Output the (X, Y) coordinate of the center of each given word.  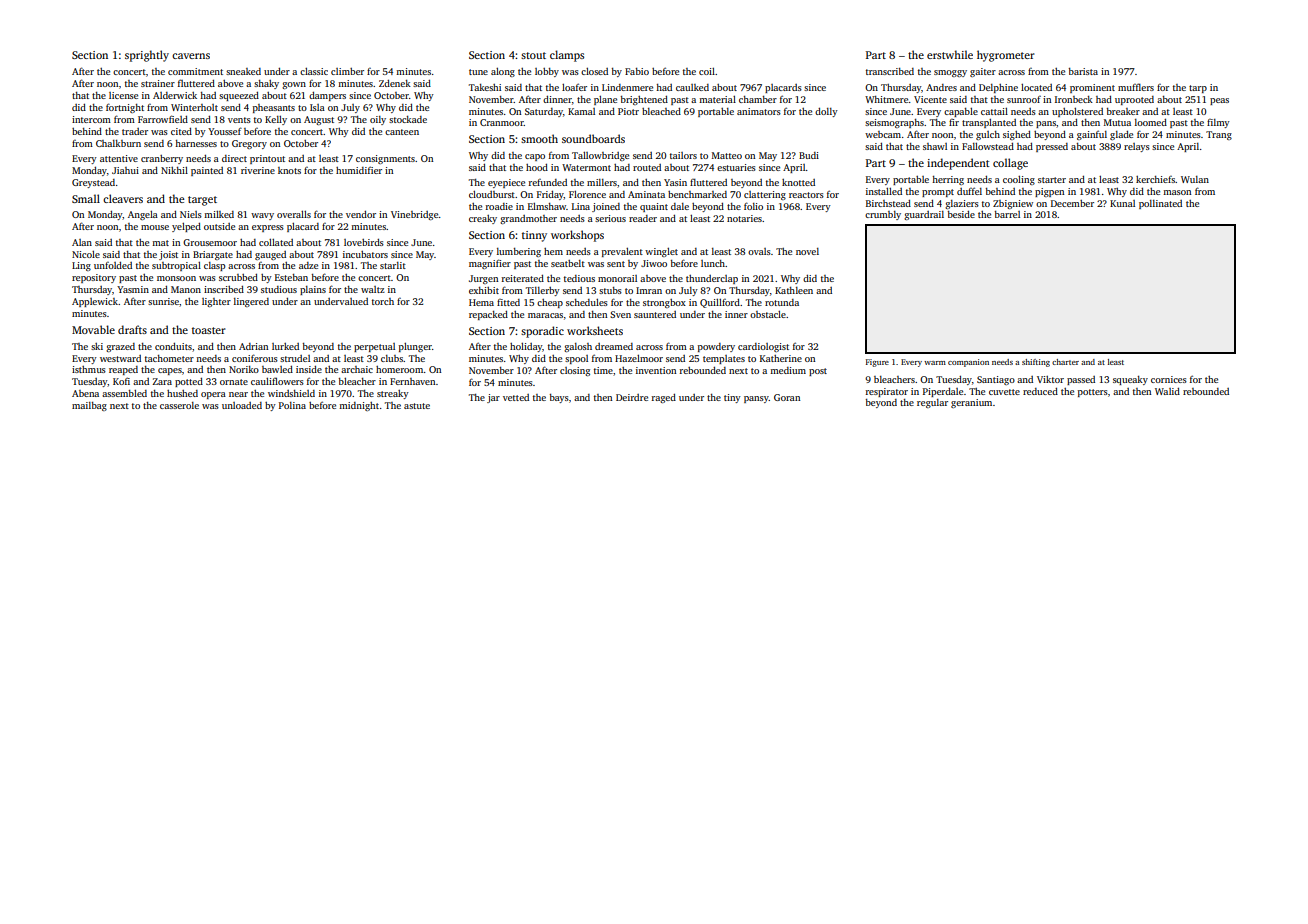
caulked (692, 87)
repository (94, 278)
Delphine (998, 88)
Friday (550, 195)
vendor (361, 214)
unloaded (242, 405)
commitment (195, 71)
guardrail (924, 215)
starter (1052, 180)
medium (788, 370)
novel (807, 251)
